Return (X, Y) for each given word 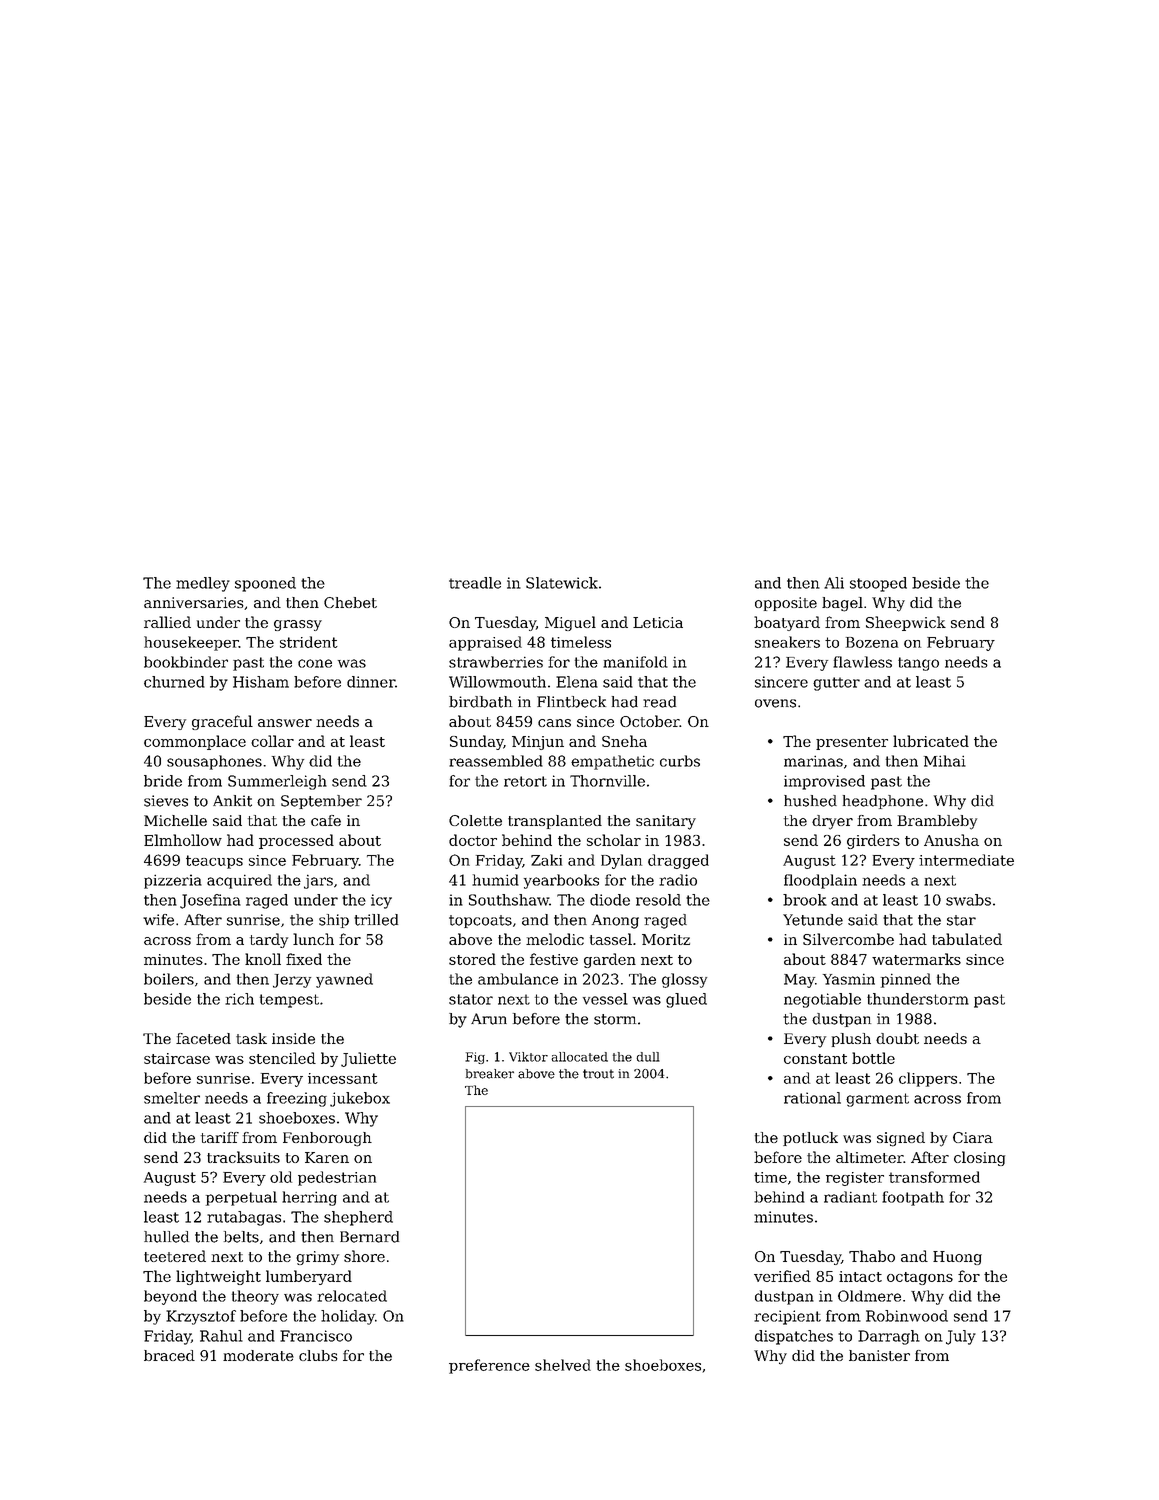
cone (315, 663)
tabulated (967, 939)
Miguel (570, 623)
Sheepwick (906, 623)
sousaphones (214, 762)
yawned (344, 980)
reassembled (496, 761)
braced (169, 1355)
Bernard (369, 1237)
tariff (220, 1137)
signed (901, 1139)
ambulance (518, 979)
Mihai (945, 761)
